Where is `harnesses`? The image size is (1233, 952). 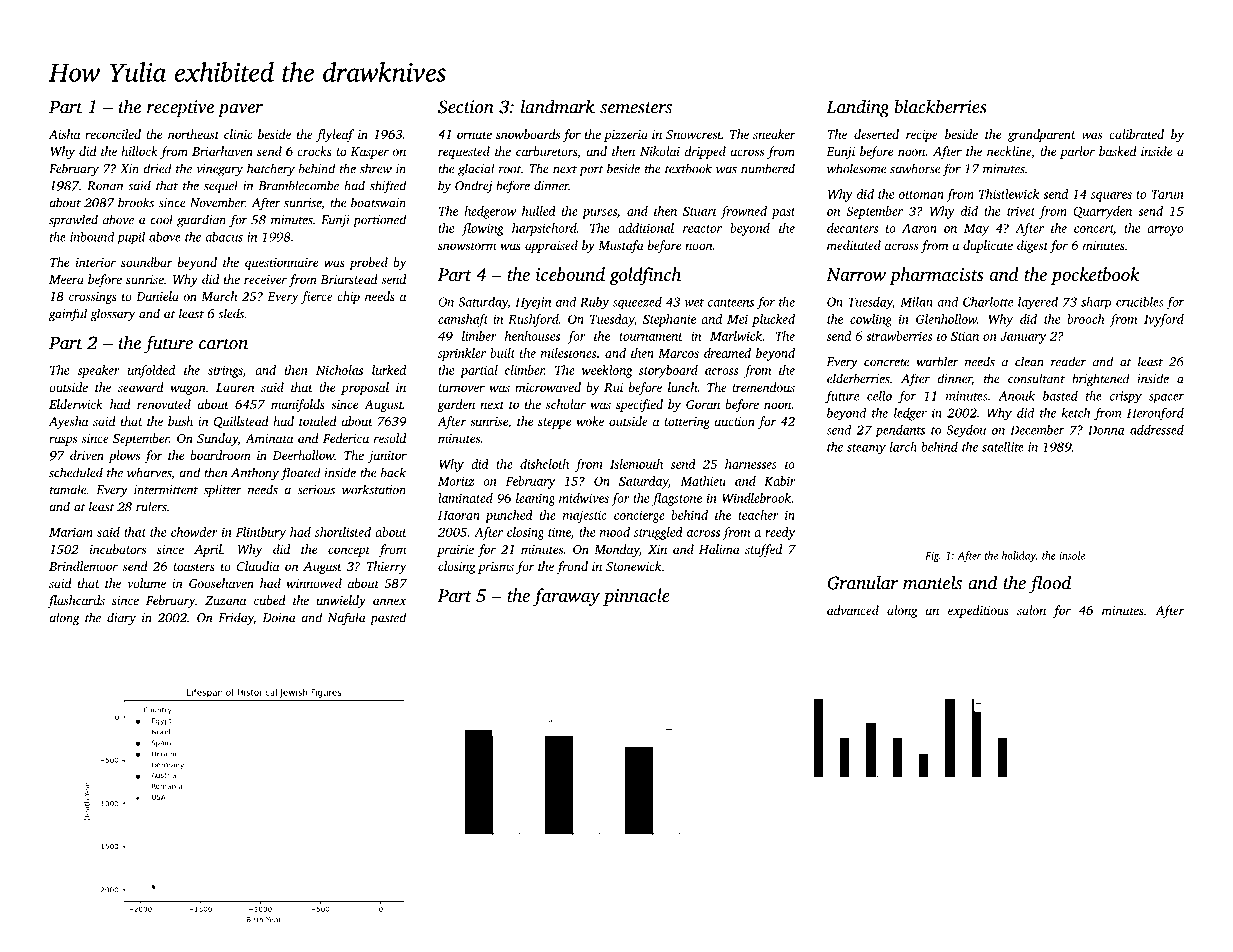
harnesses is located at coordinates (751, 464).
